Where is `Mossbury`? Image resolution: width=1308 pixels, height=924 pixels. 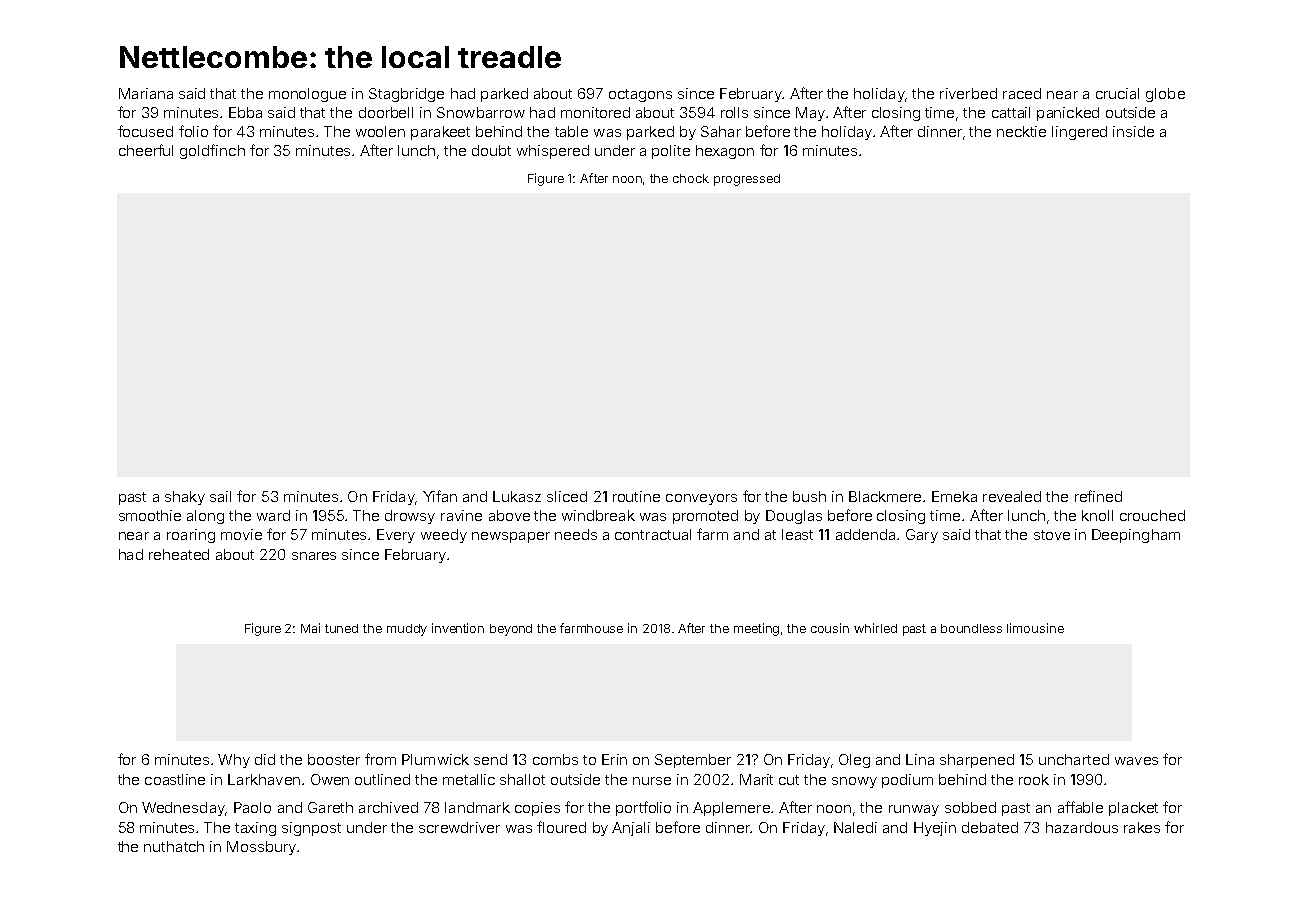 Mossbury is located at coordinates (261, 848).
